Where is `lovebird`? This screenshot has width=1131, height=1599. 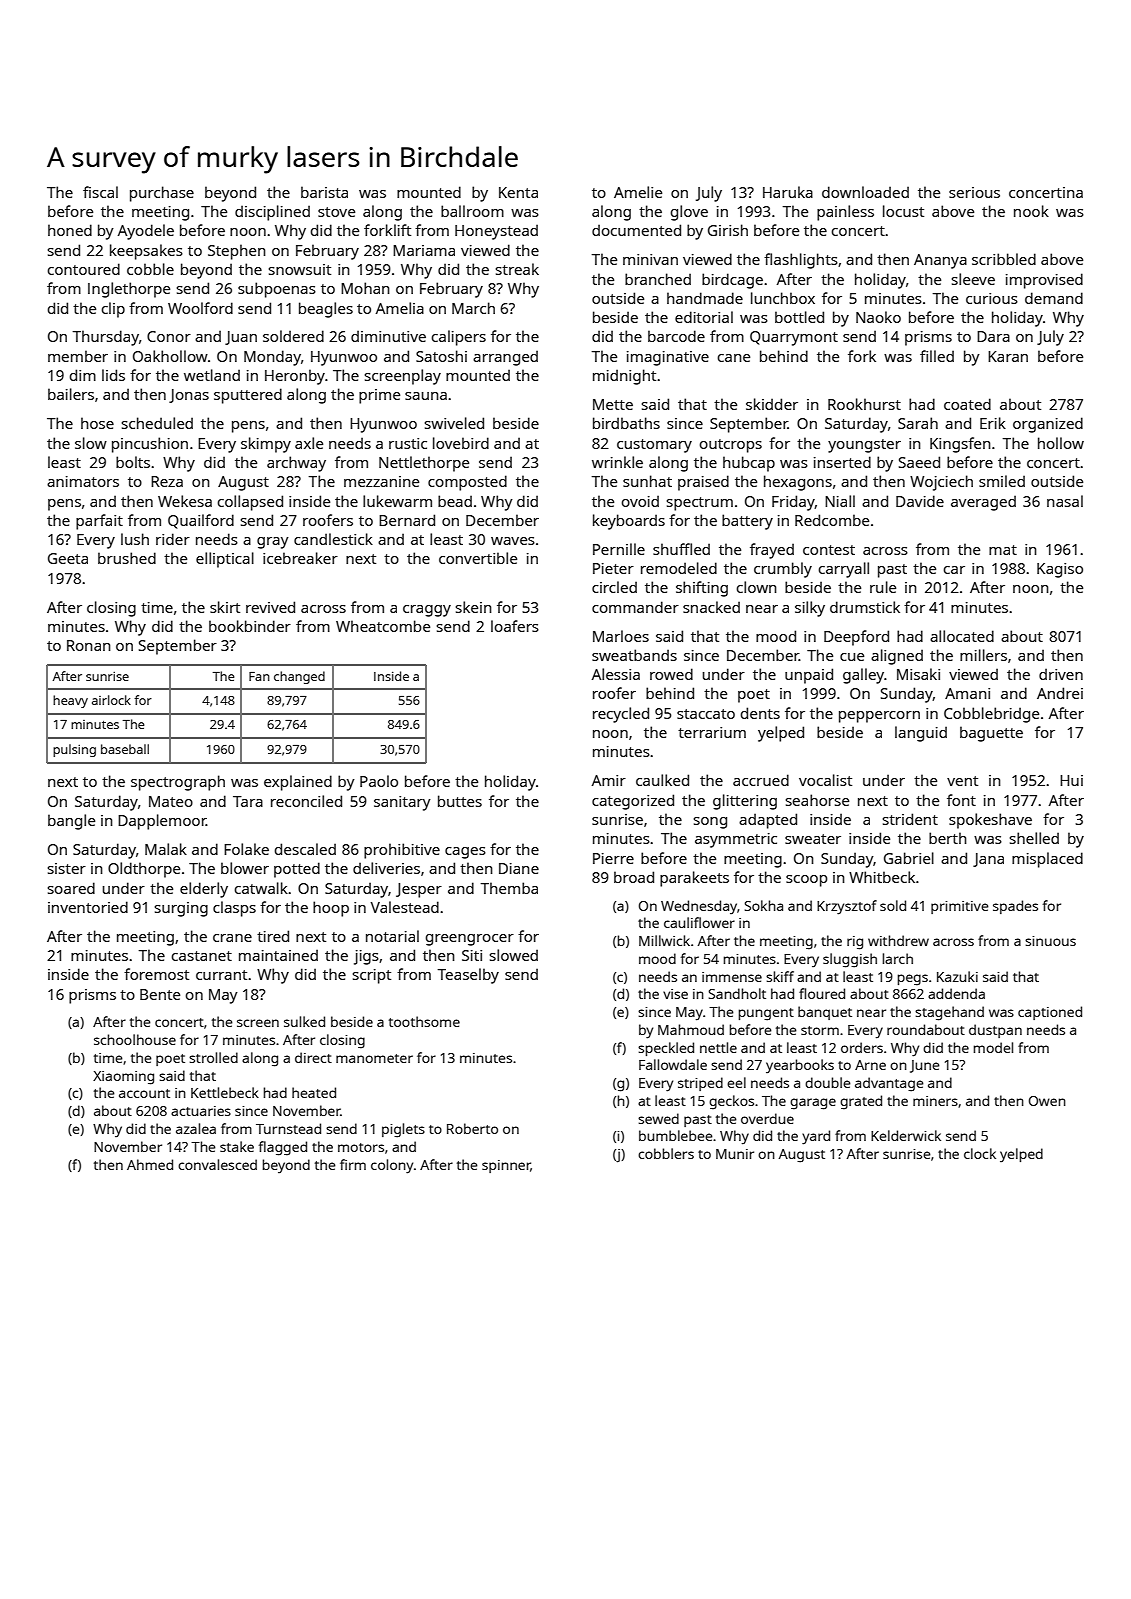
lovebird is located at coordinates (461, 443).
